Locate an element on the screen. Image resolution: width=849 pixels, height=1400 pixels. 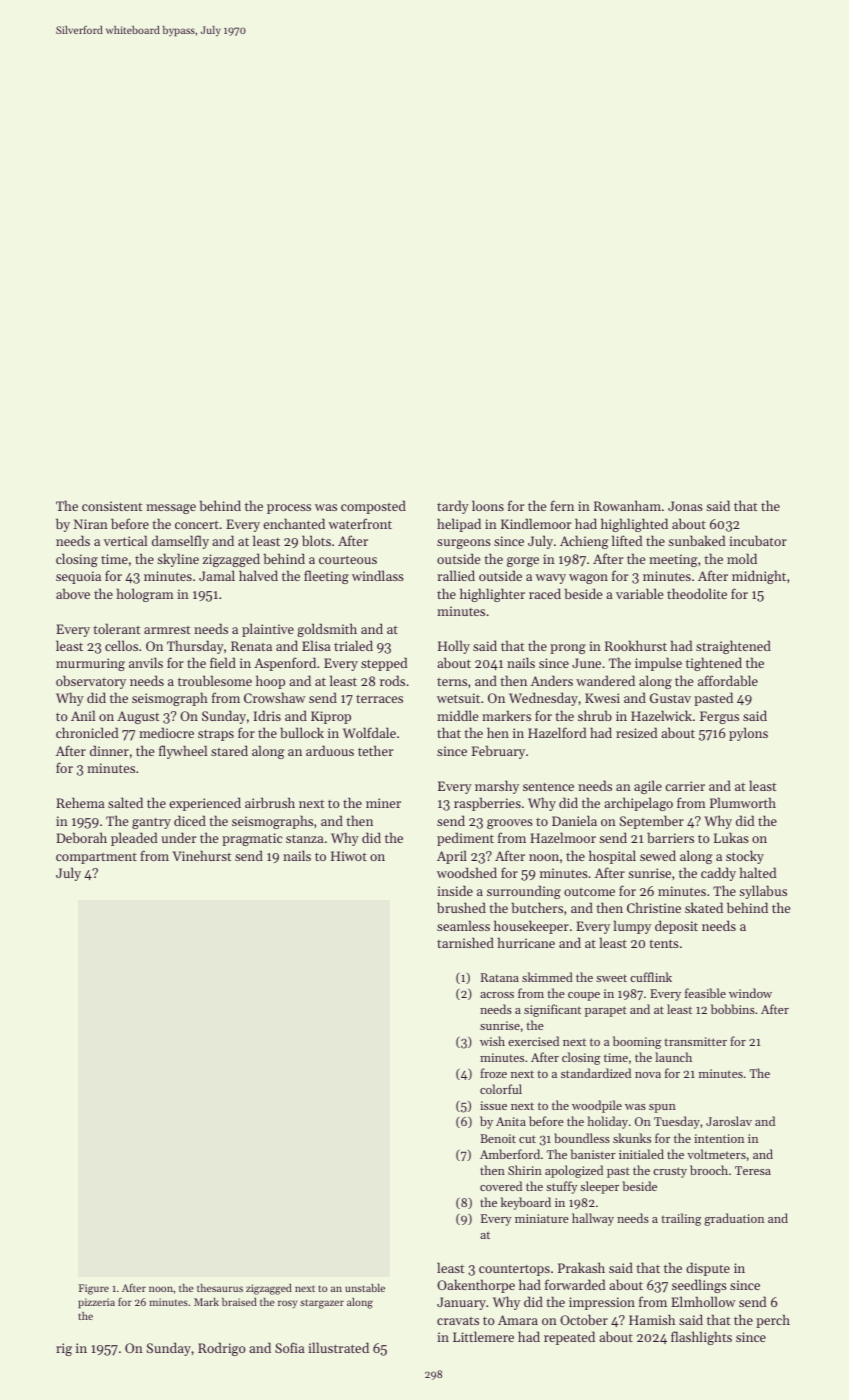
Littlemere is located at coordinates (483, 1336).
